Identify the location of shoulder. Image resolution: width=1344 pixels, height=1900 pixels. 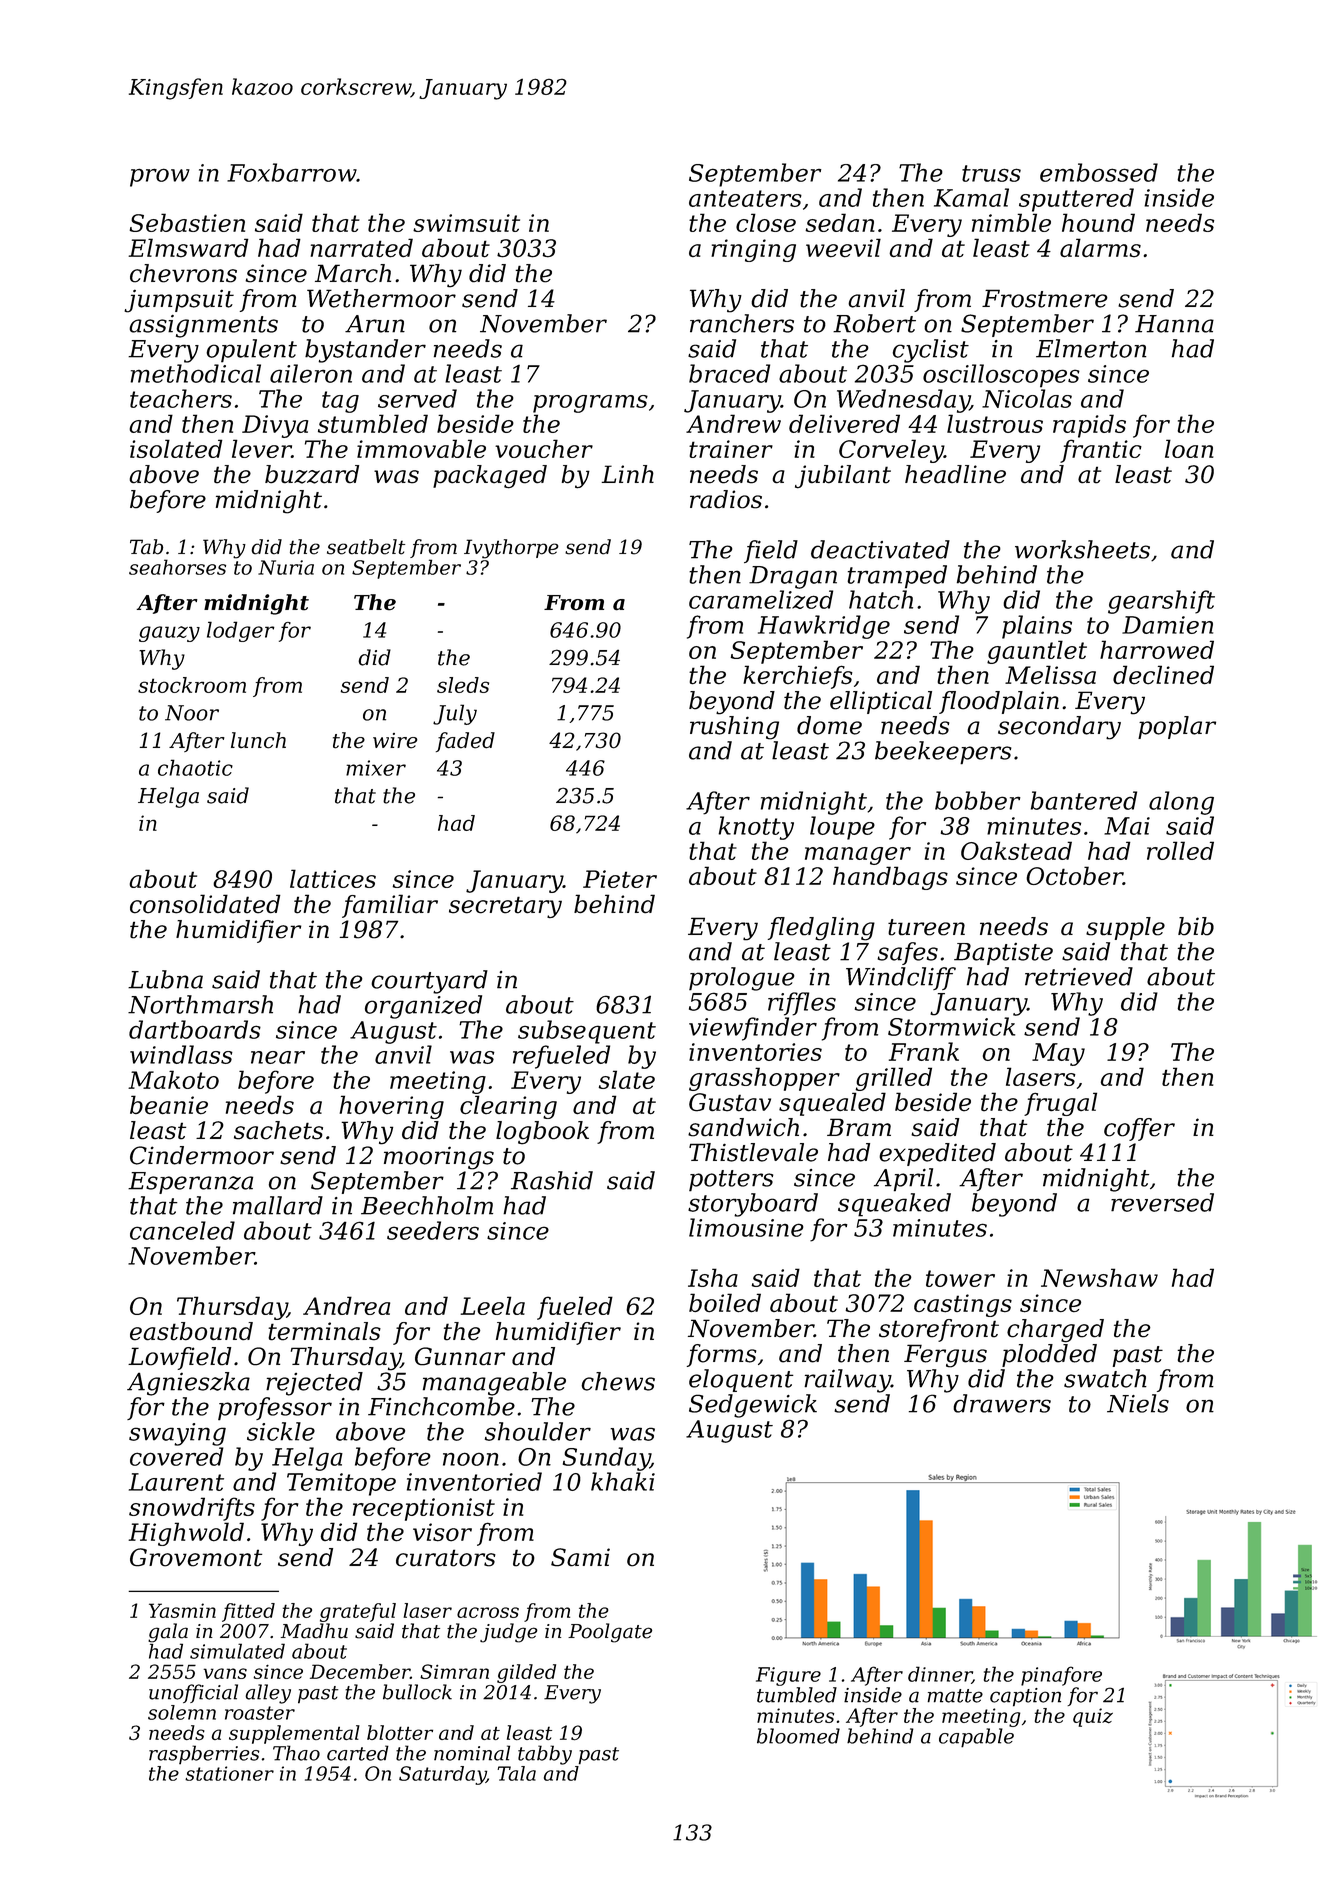
(538, 1431).
